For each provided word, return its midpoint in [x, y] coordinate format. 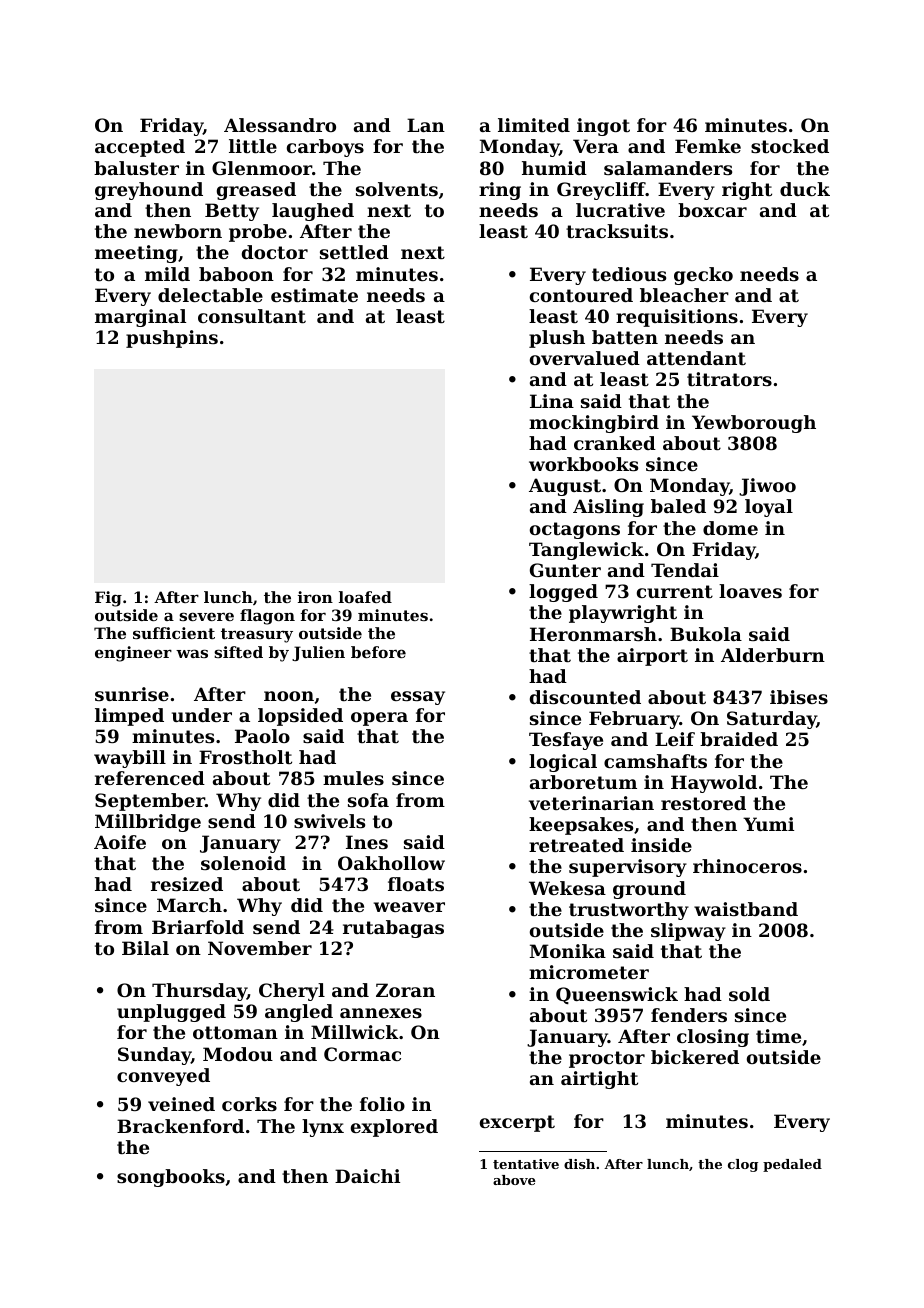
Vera [596, 146]
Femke [708, 146]
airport [652, 657]
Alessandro [280, 125]
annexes [381, 1013]
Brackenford [180, 1126]
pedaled [792, 1165]
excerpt [517, 1123]
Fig [108, 599]
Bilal [145, 948]
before [378, 652]
